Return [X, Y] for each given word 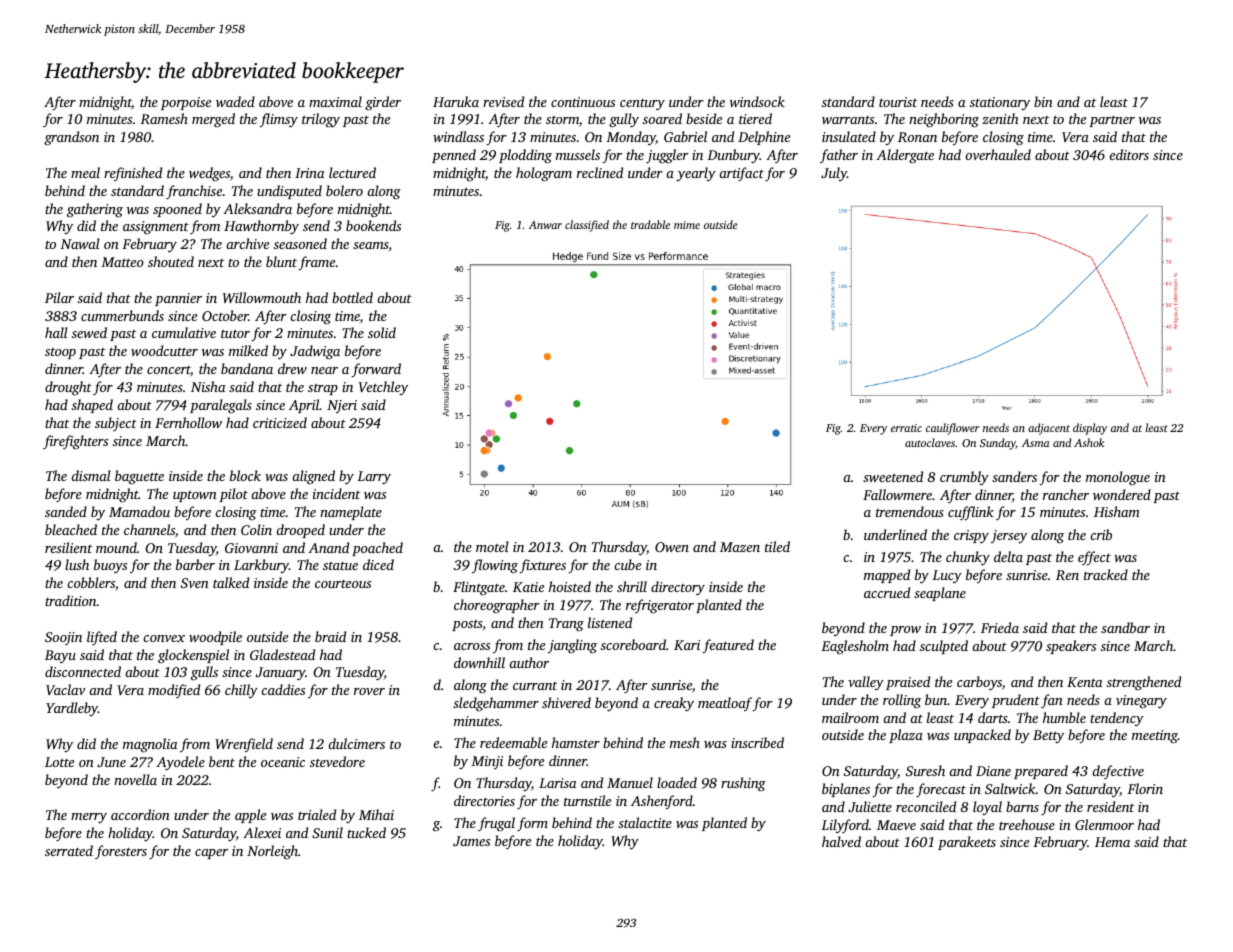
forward [376, 370]
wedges [209, 174]
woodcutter [164, 350]
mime [687, 225]
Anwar [545, 225]
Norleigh [272, 852]
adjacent [1049, 429]
